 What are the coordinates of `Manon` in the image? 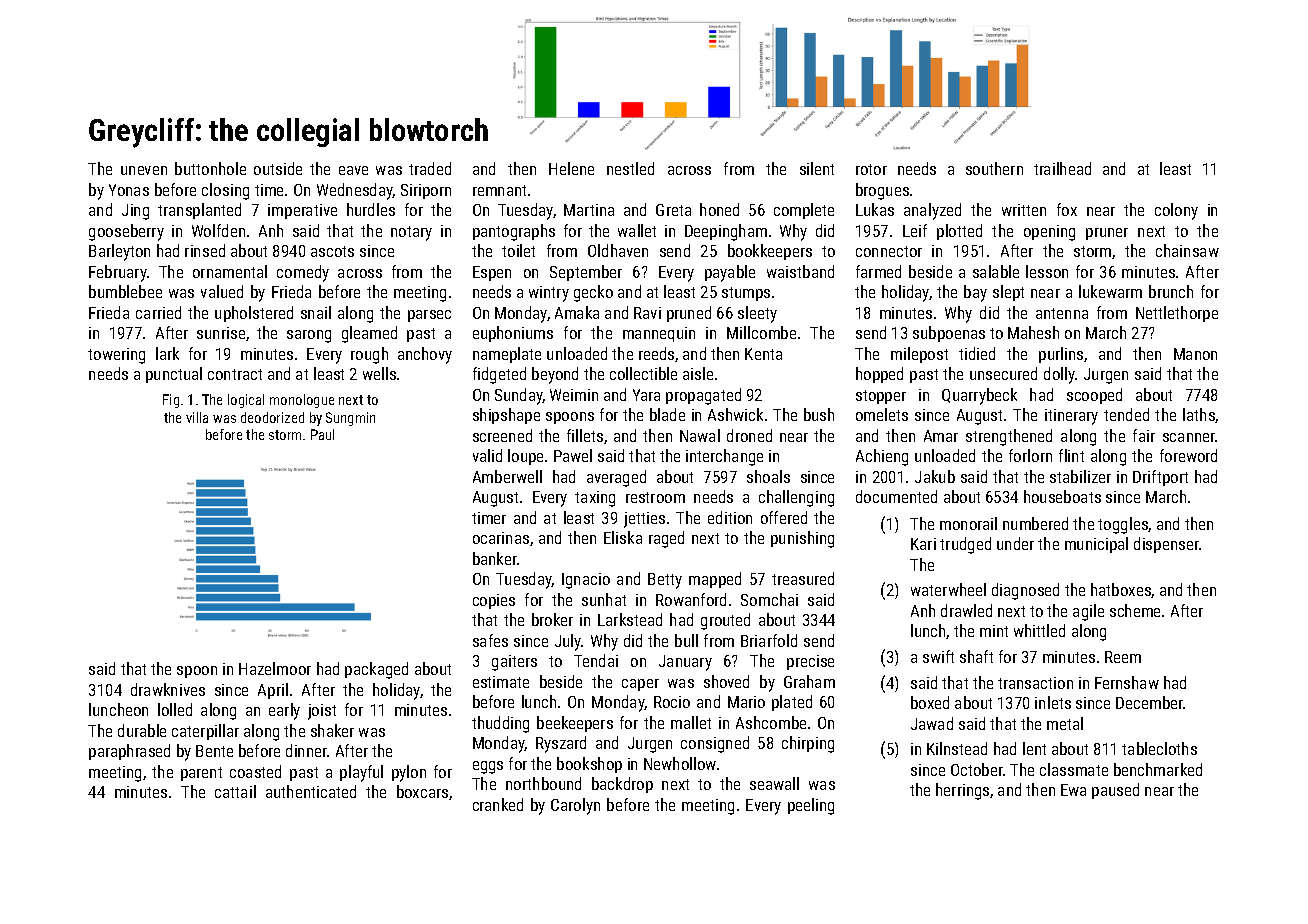 It's located at (1195, 354).
